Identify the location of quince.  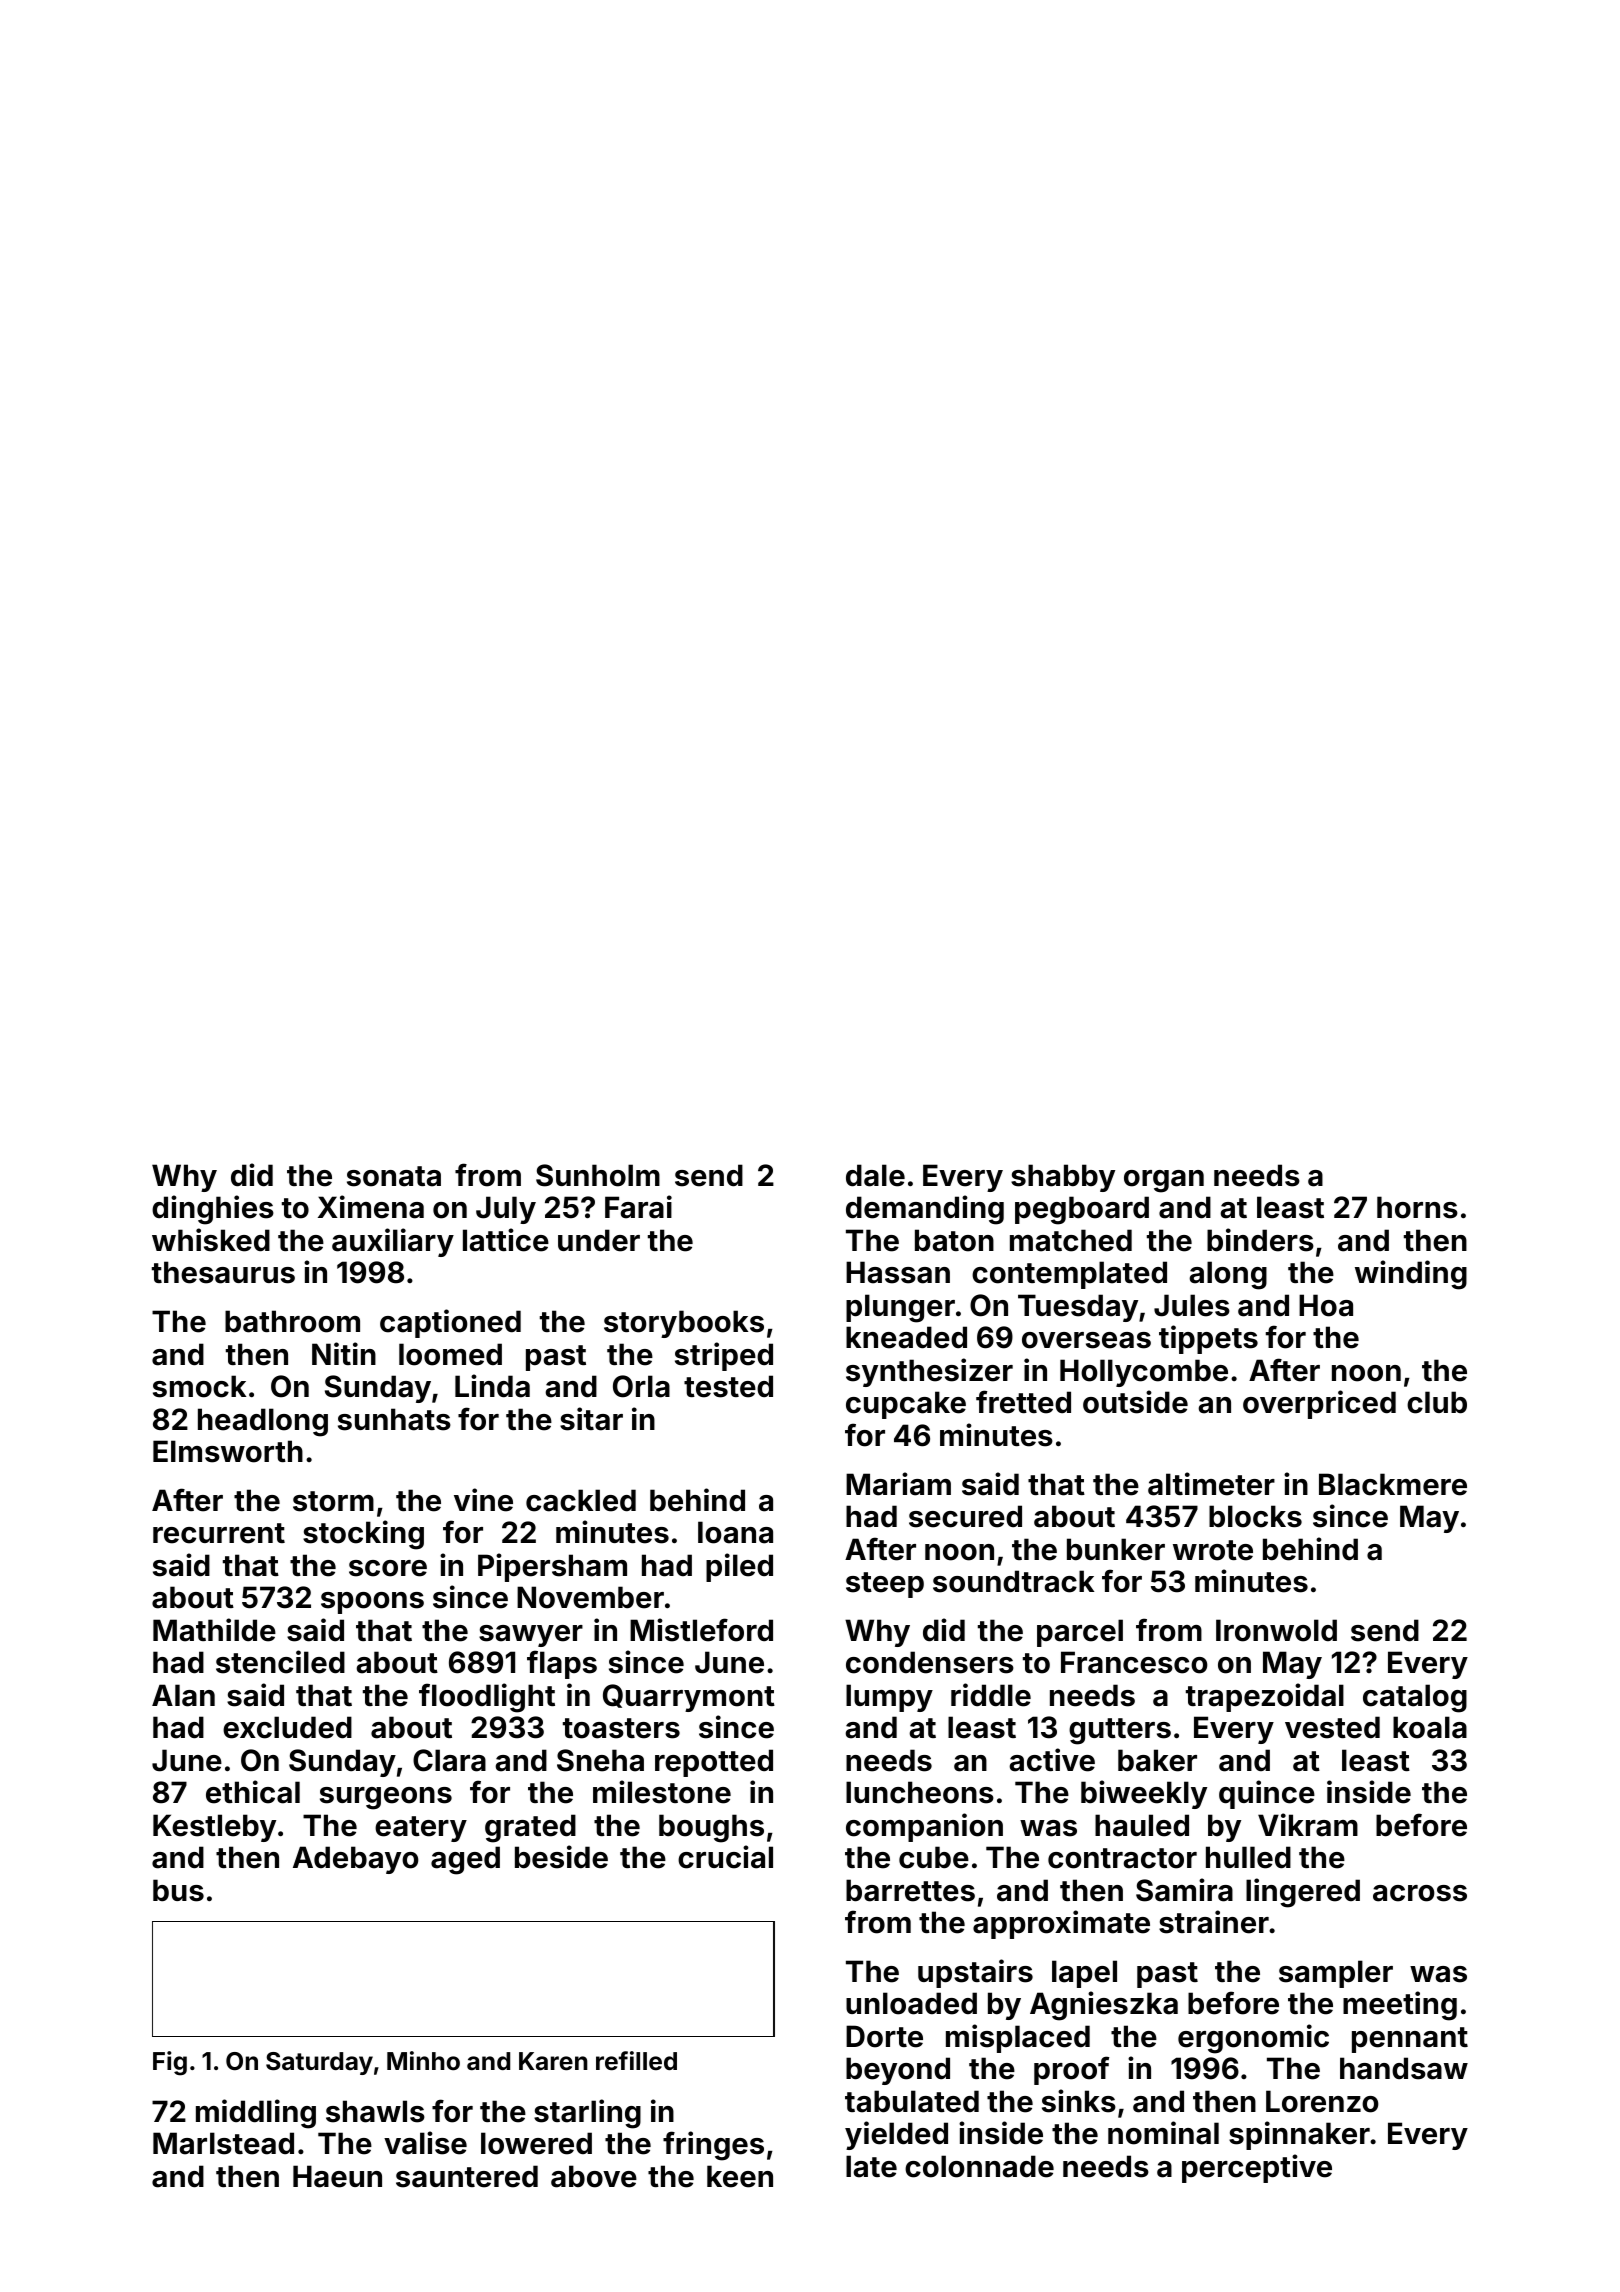
(1267, 1794).
